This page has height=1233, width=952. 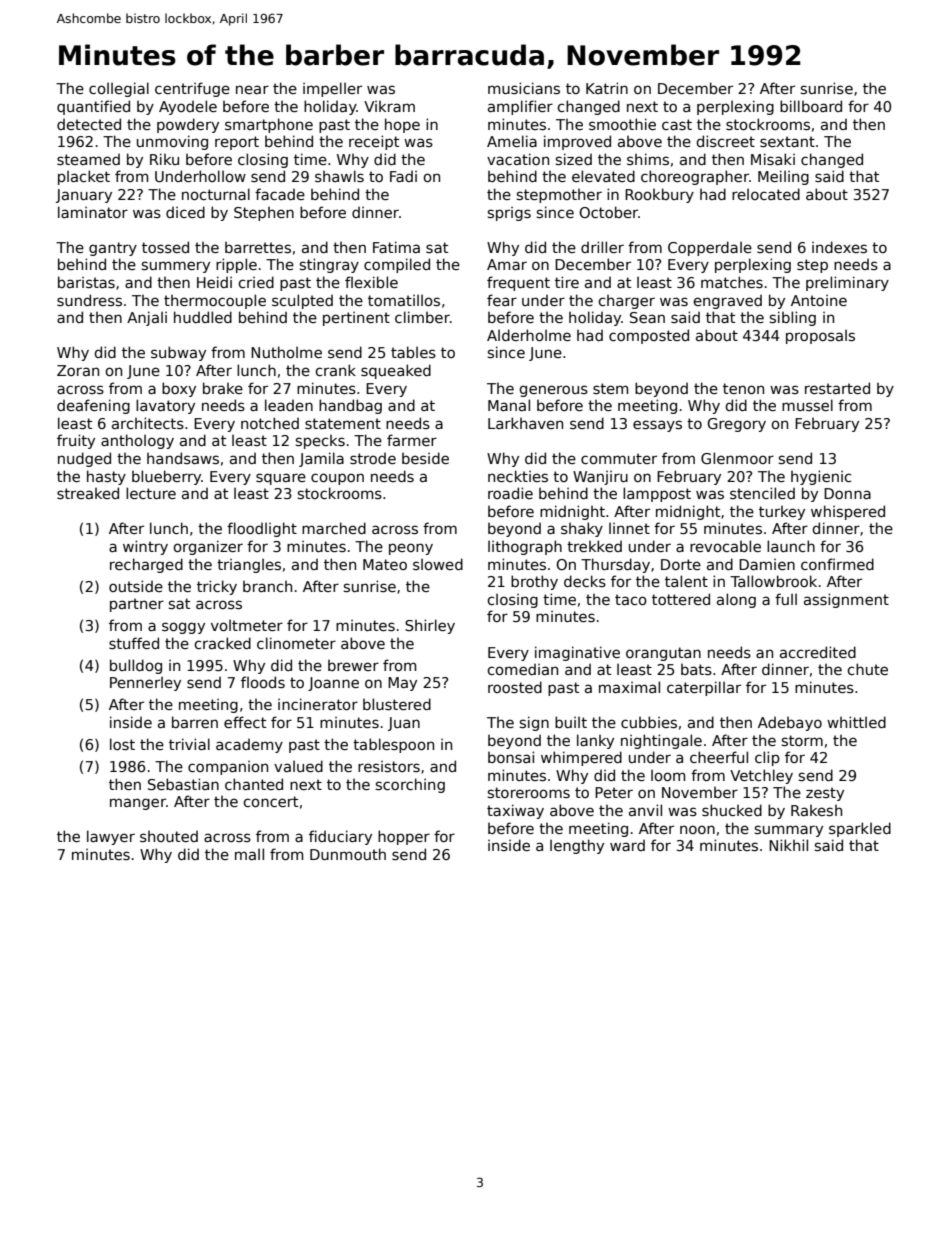 I want to click on taxiway, so click(x=515, y=811).
